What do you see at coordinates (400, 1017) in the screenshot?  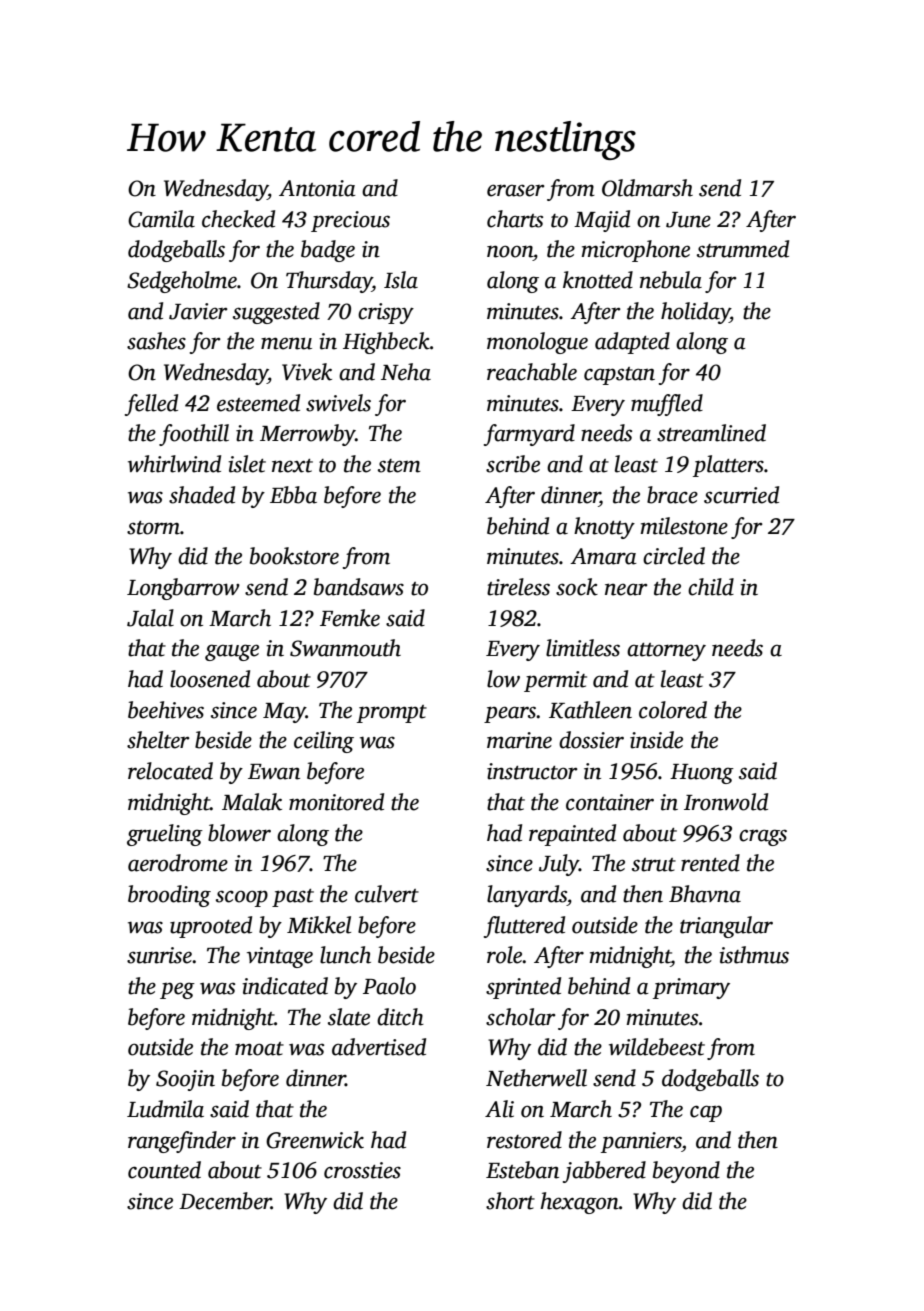 I see `ditch` at bounding box center [400, 1017].
